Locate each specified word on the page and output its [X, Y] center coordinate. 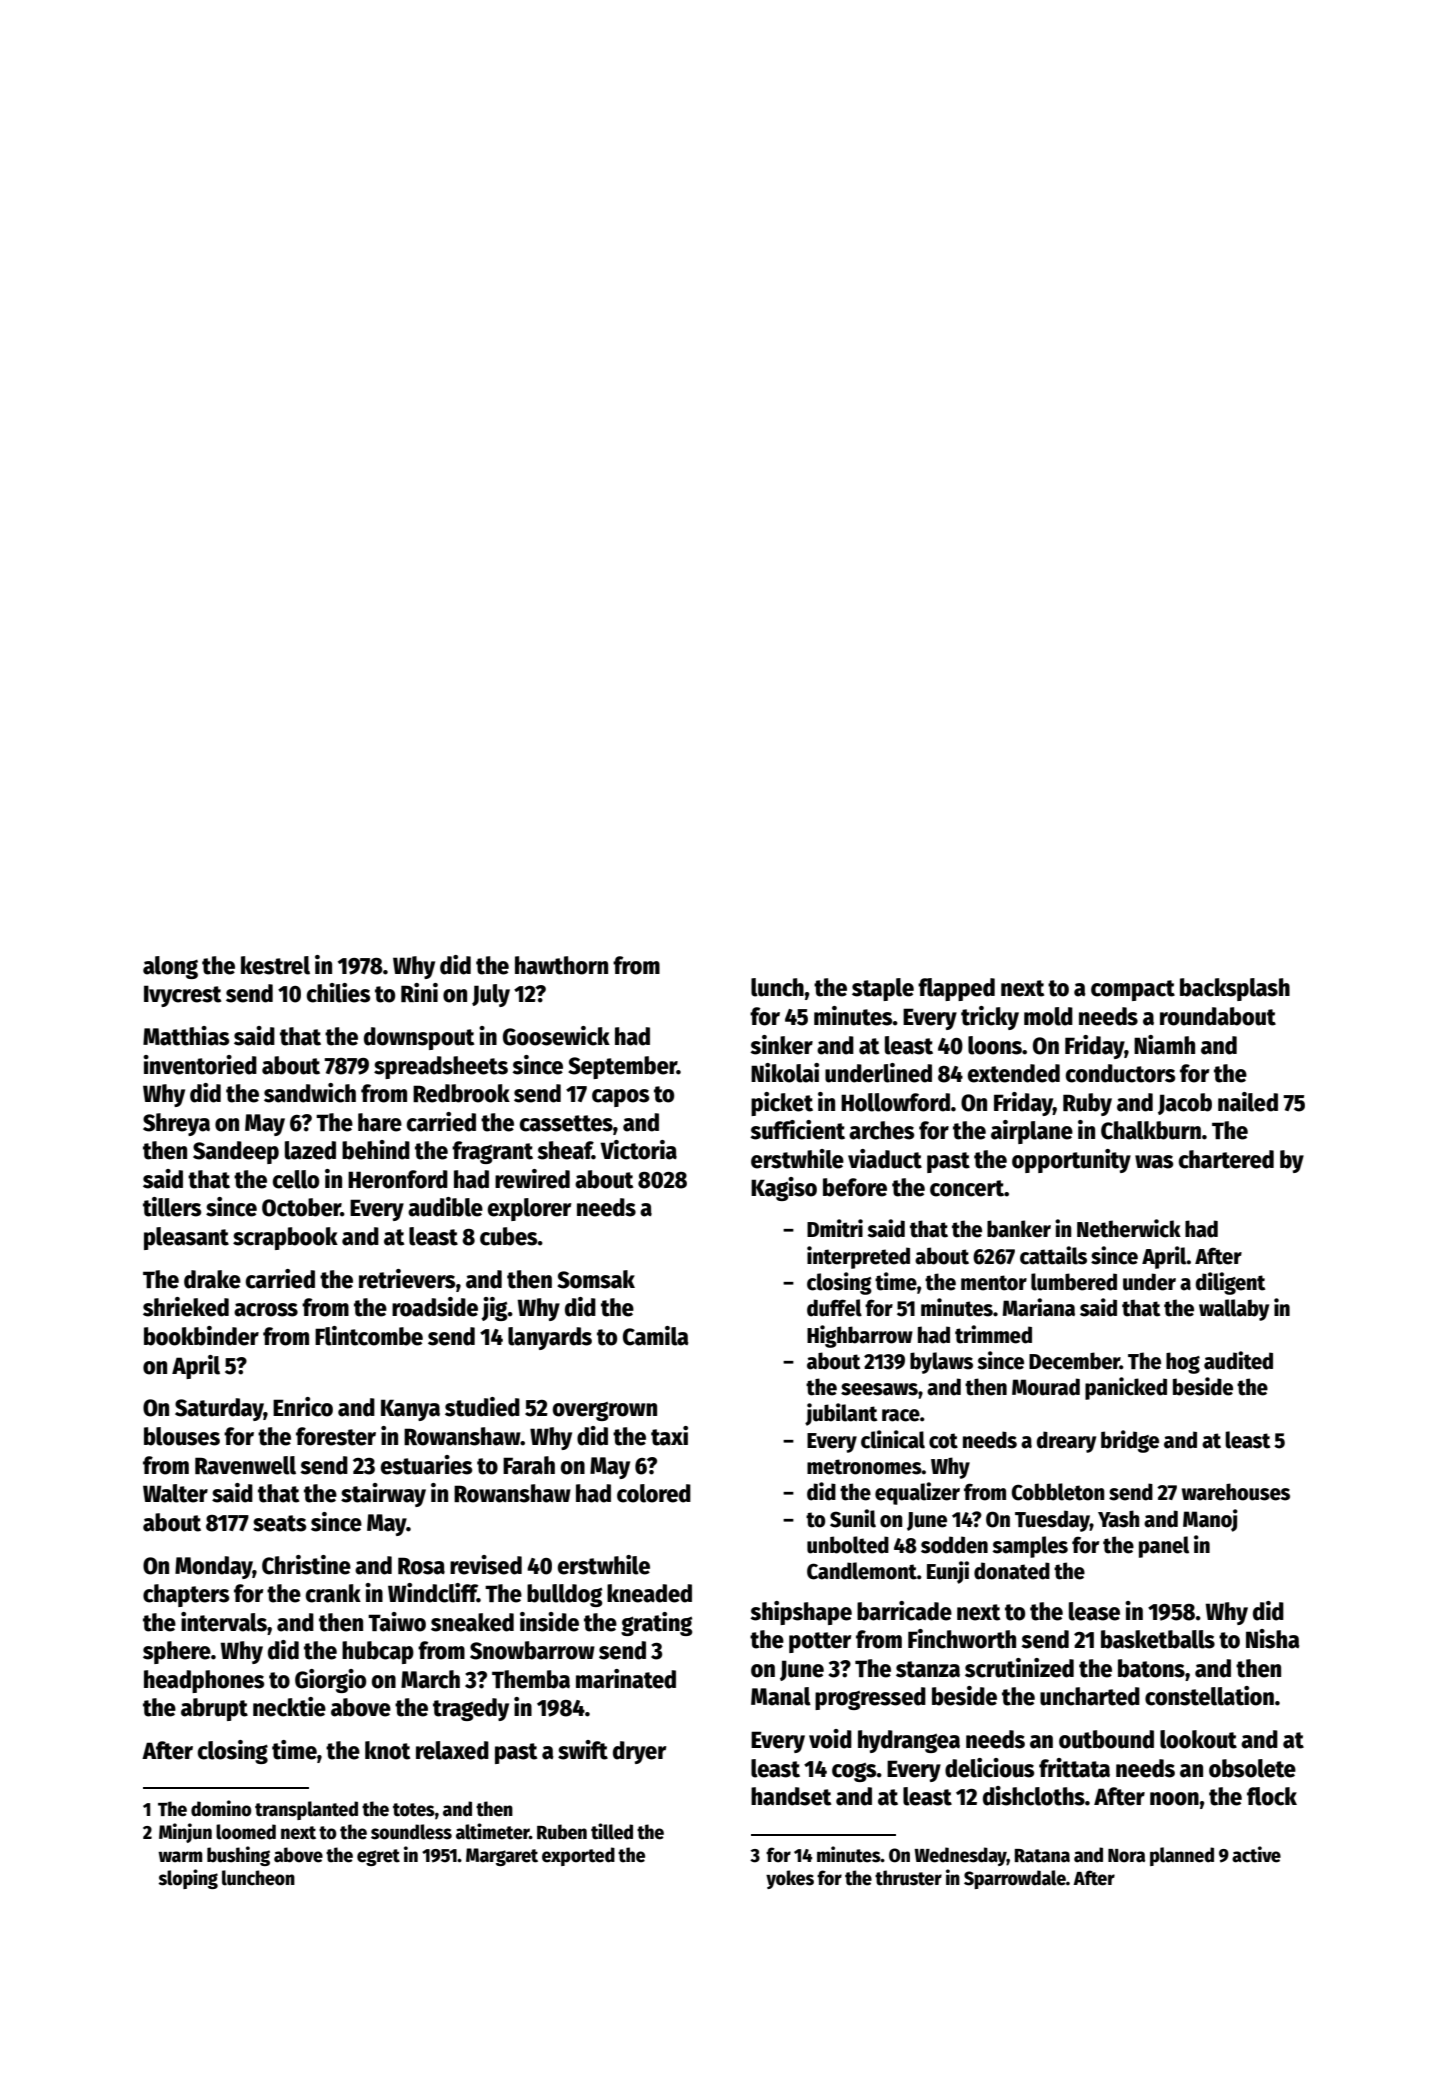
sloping [188, 1879]
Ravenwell [245, 1465]
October [301, 1207]
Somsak [596, 1279]
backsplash [1235, 989]
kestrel [275, 965]
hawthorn [561, 965]
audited [1238, 1360]
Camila [656, 1336]
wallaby [1234, 1310]
